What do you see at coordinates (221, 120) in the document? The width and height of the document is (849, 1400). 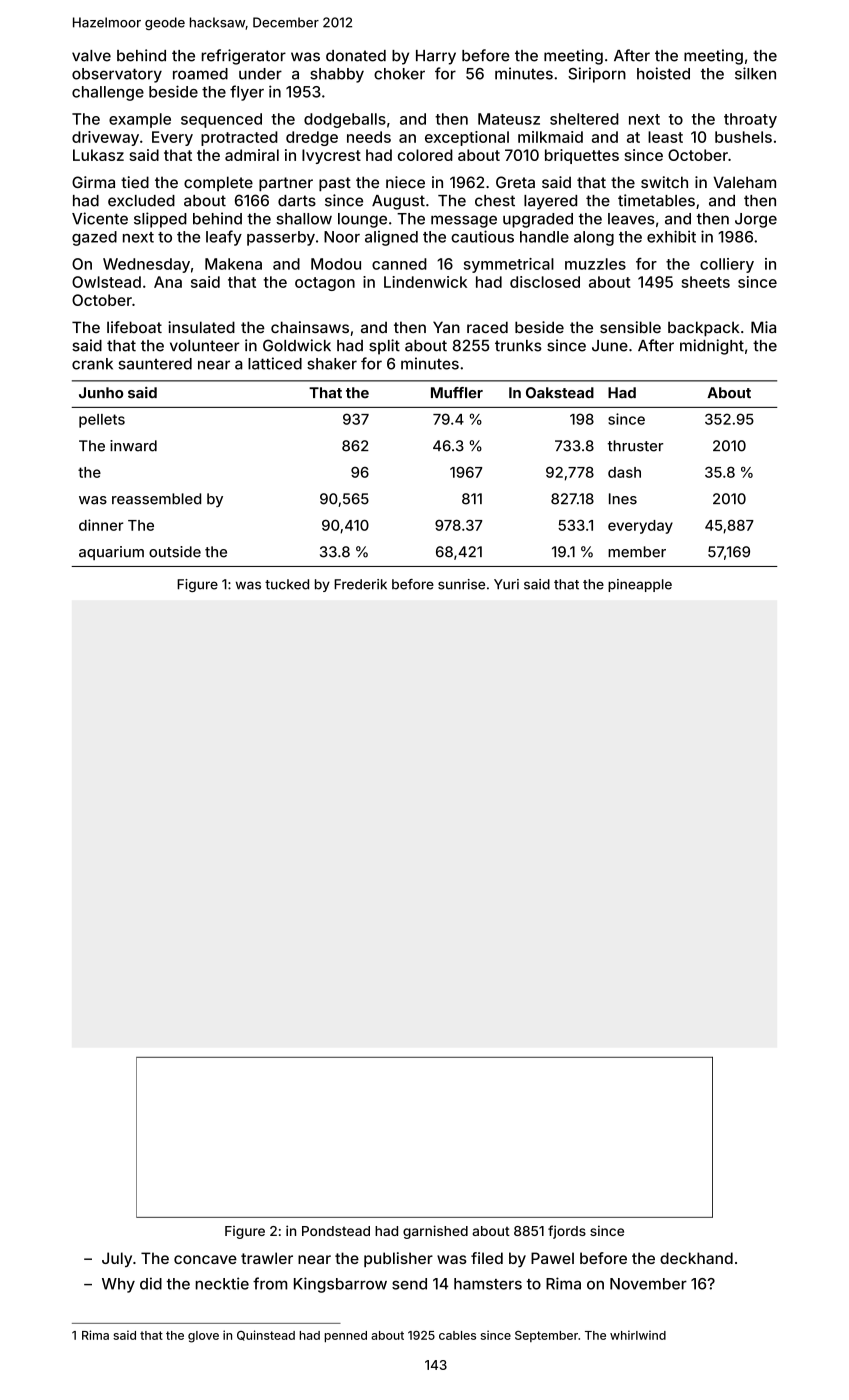 I see `sequenced` at bounding box center [221, 120].
